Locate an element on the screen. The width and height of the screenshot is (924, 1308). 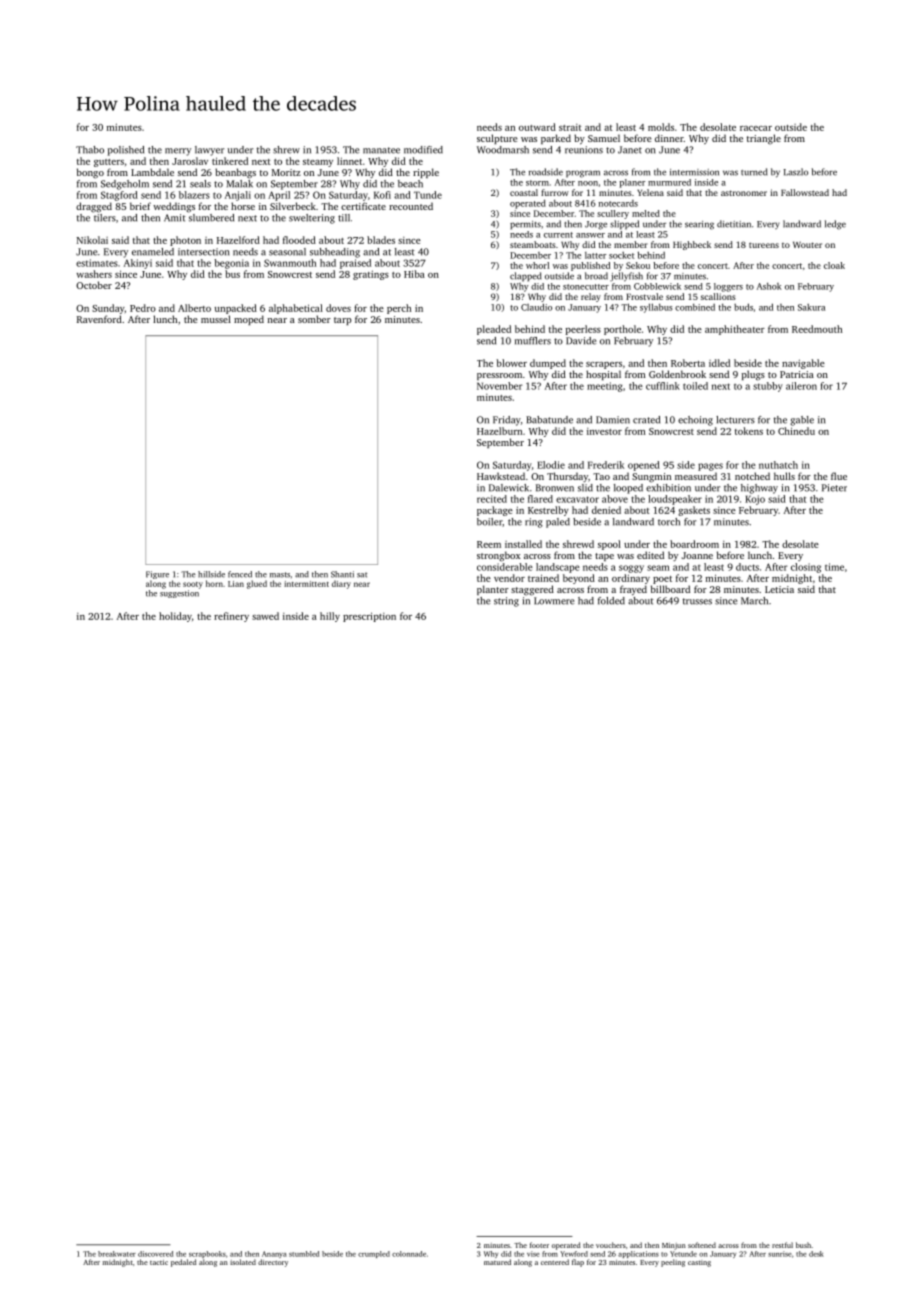
footer is located at coordinates (539, 1245).
